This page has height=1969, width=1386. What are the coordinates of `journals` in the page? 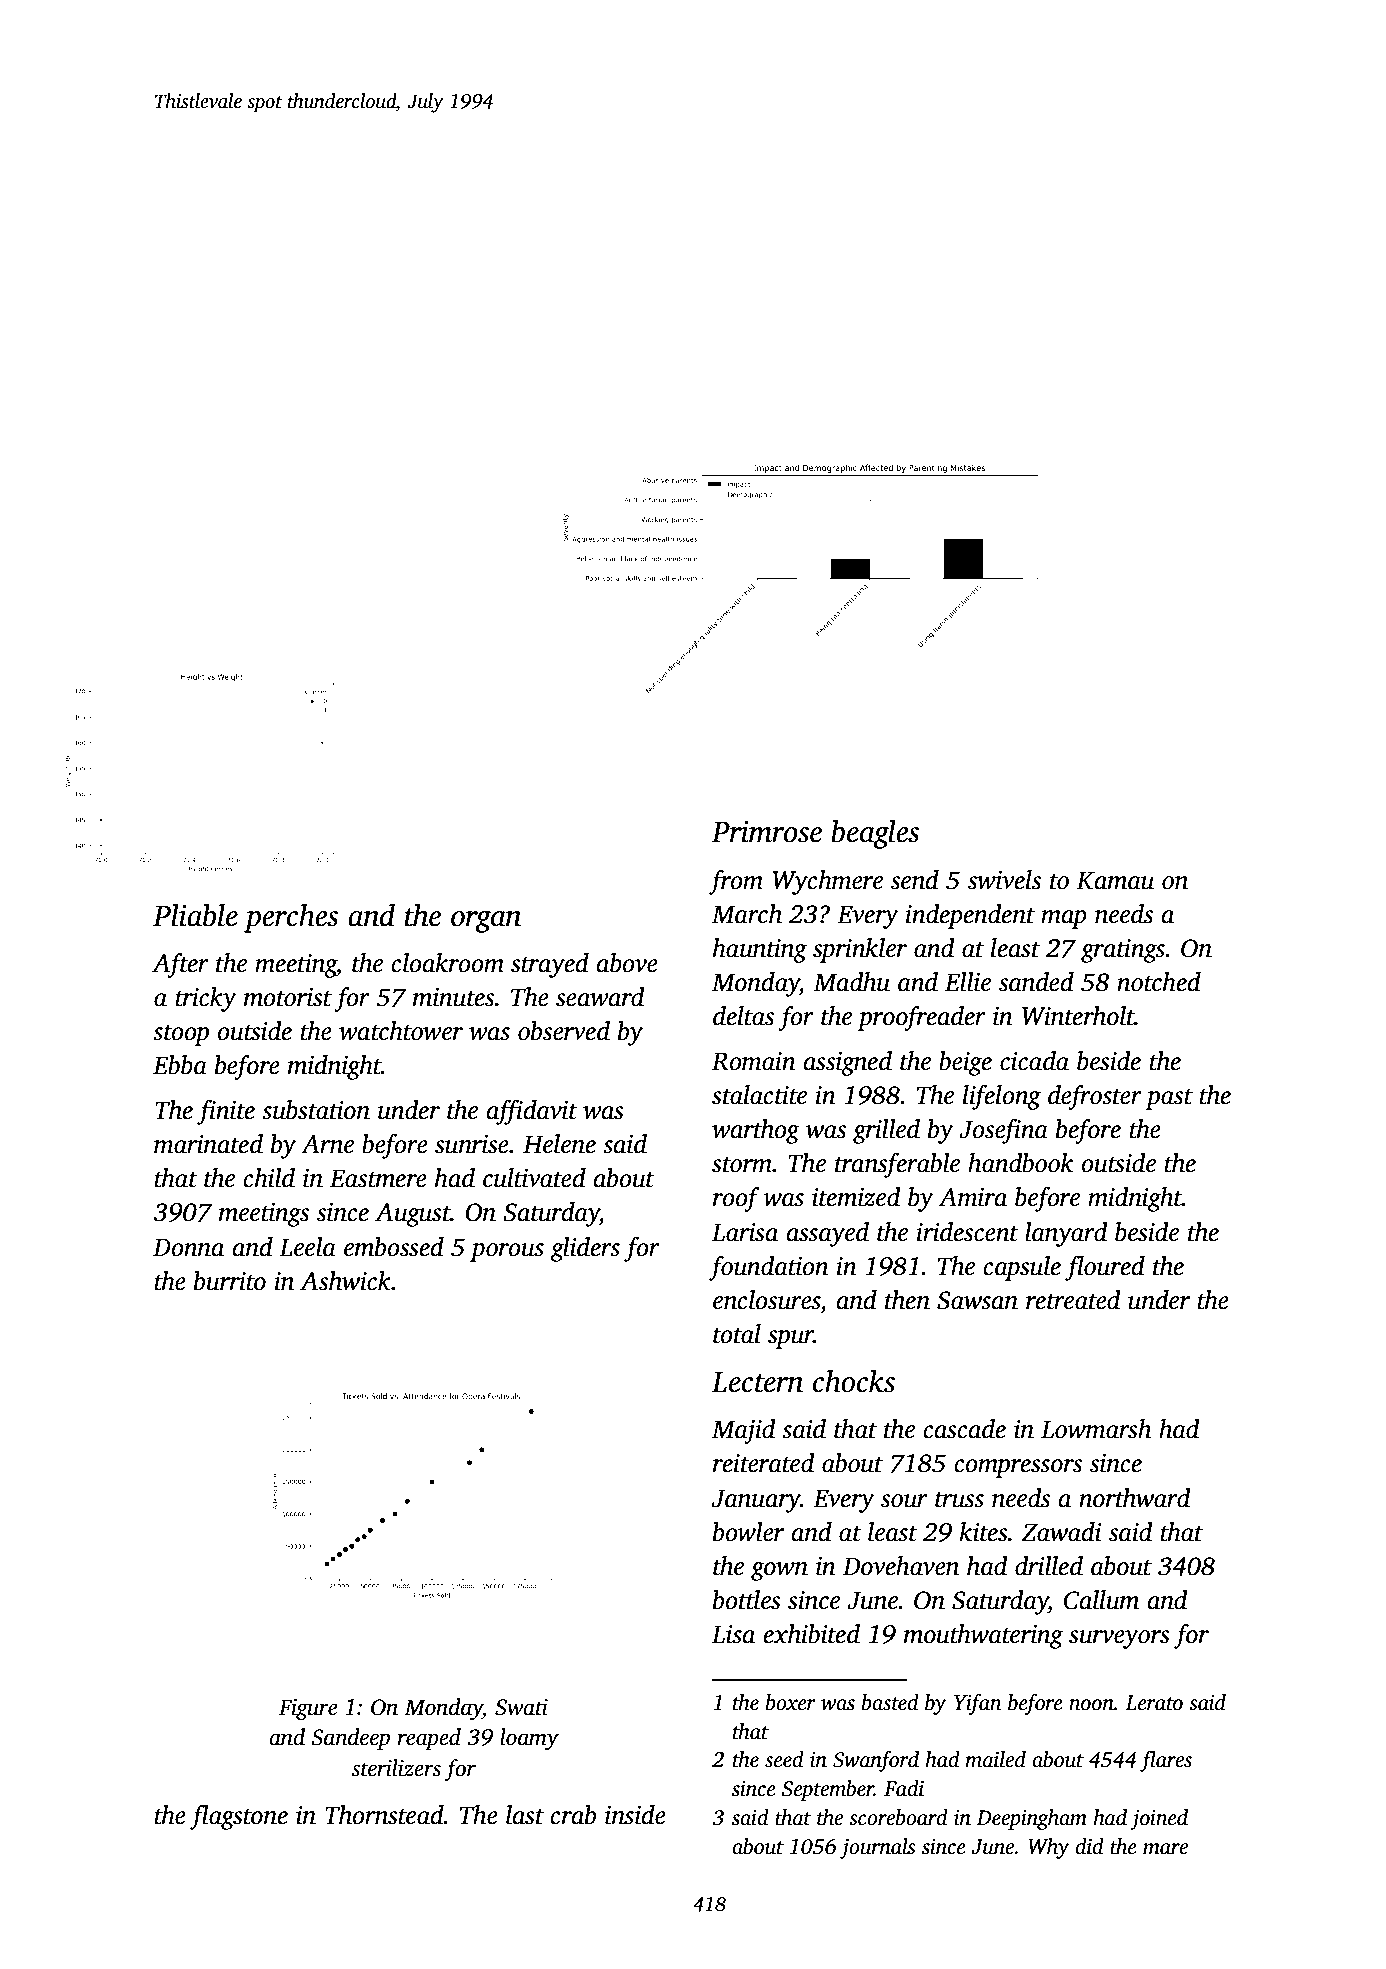 It's located at (877, 1848).
